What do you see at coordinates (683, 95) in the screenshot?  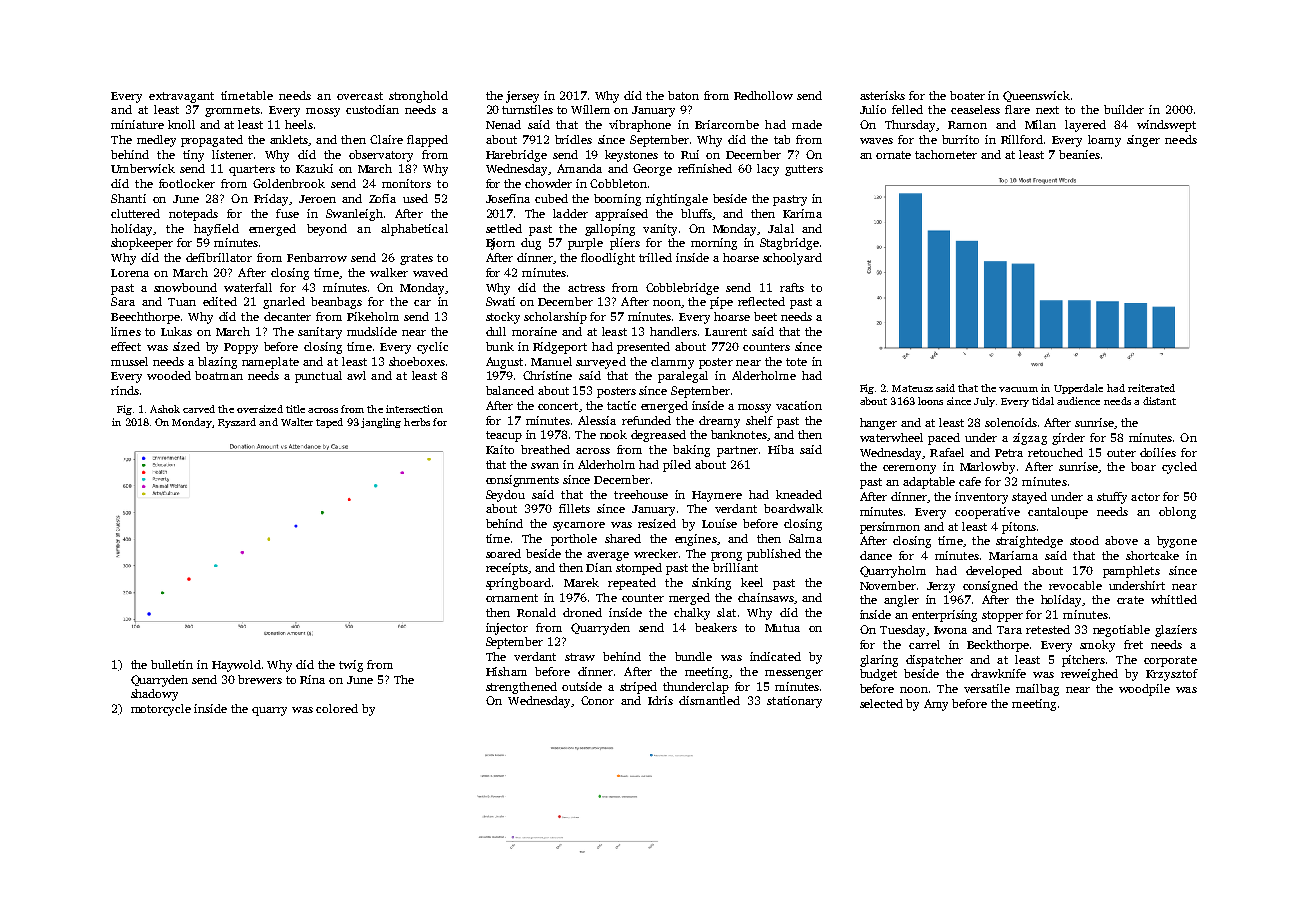 I see `baton` at bounding box center [683, 95].
